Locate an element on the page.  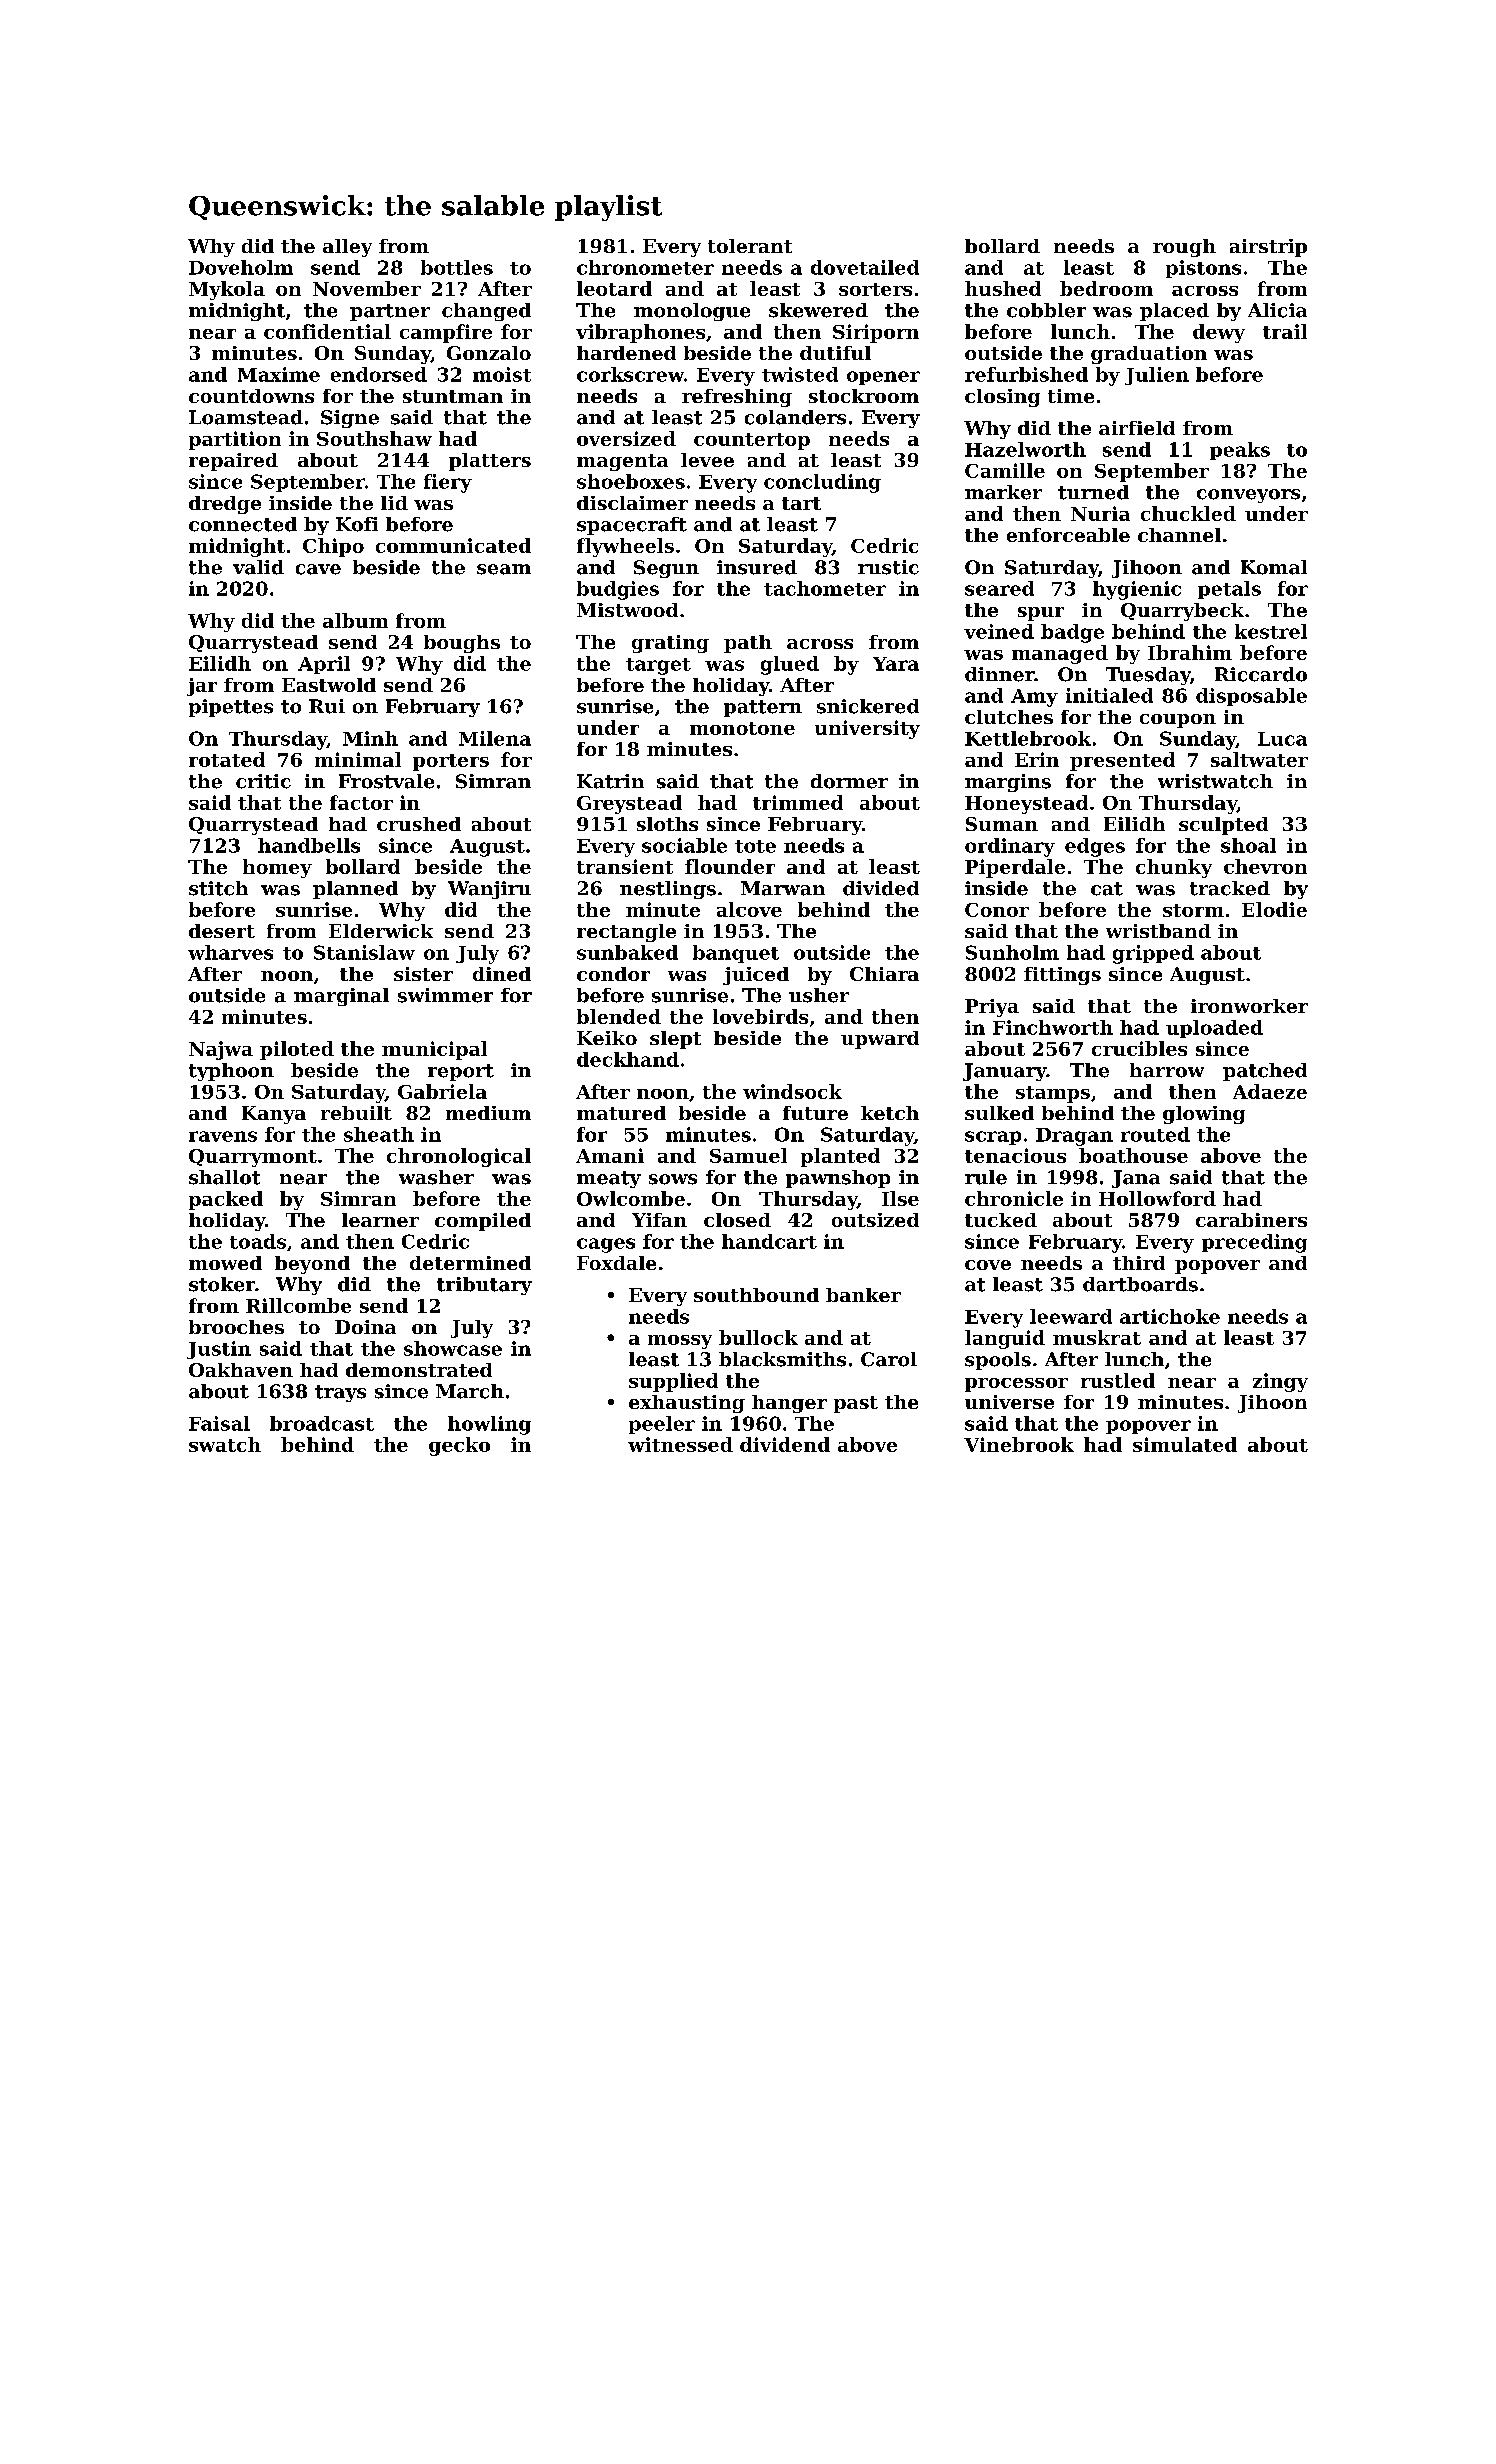
Yifan is located at coordinates (659, 1220).
